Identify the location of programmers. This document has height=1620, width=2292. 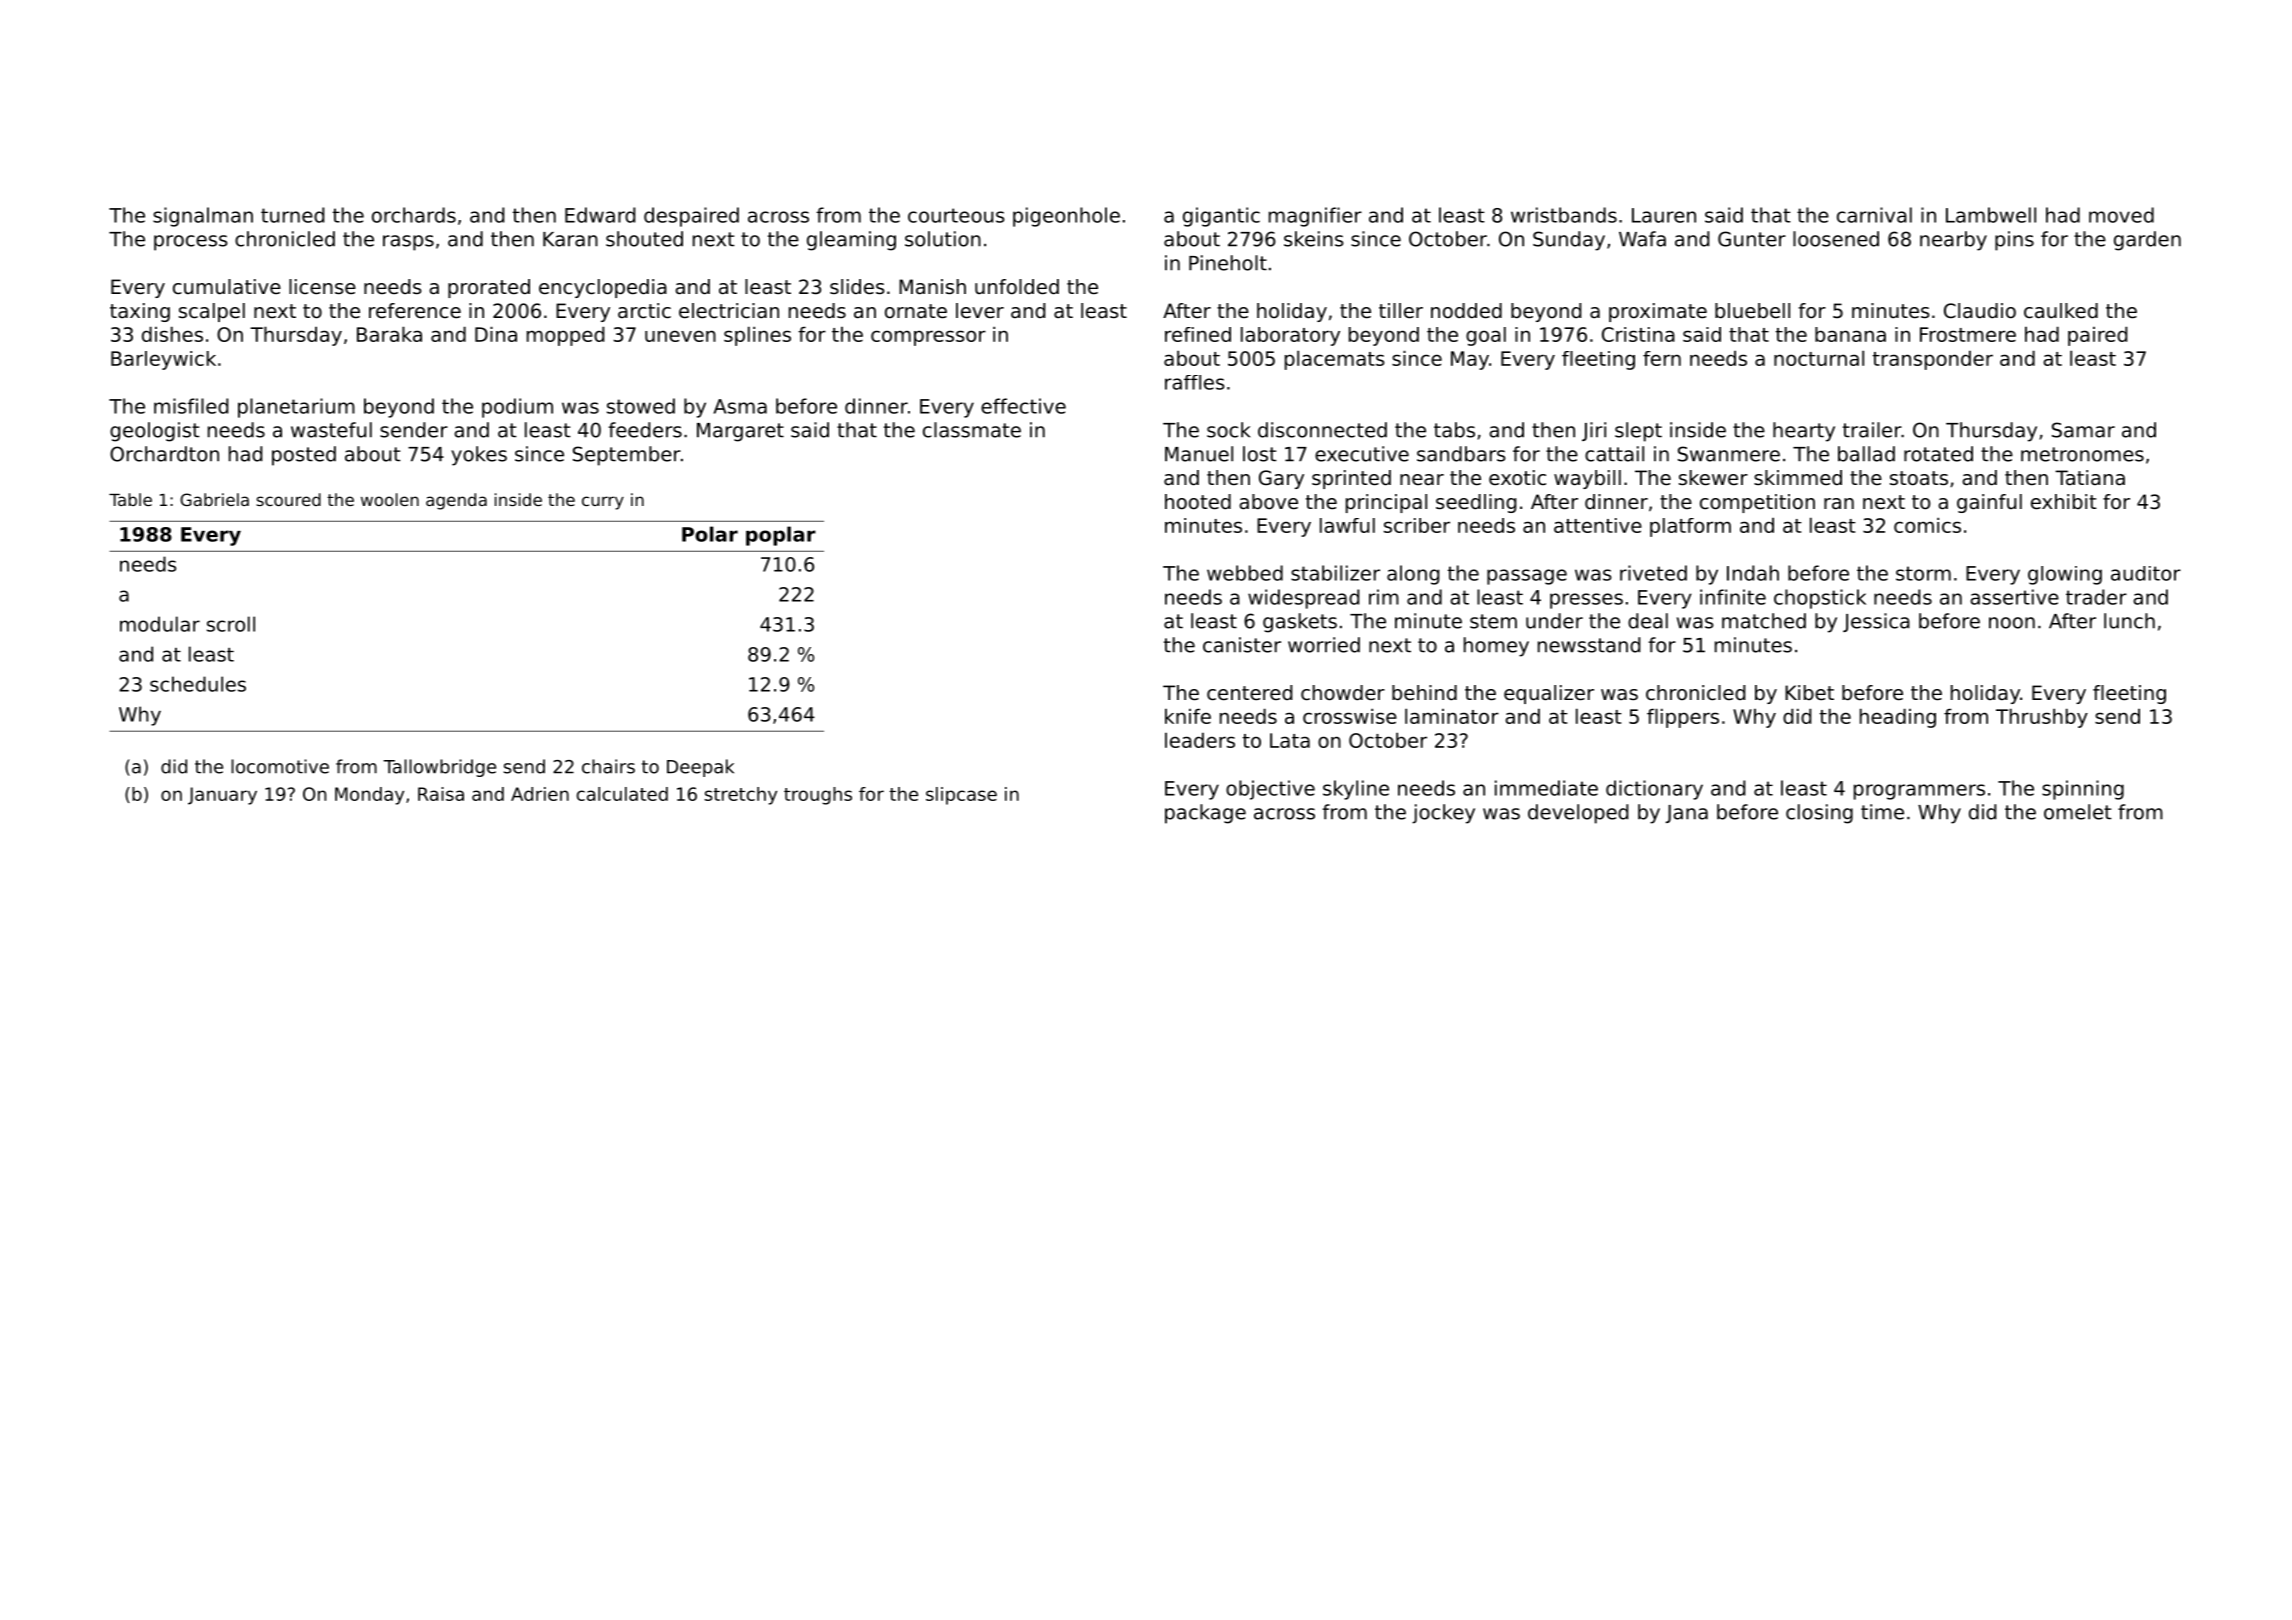
(1919, 792).
